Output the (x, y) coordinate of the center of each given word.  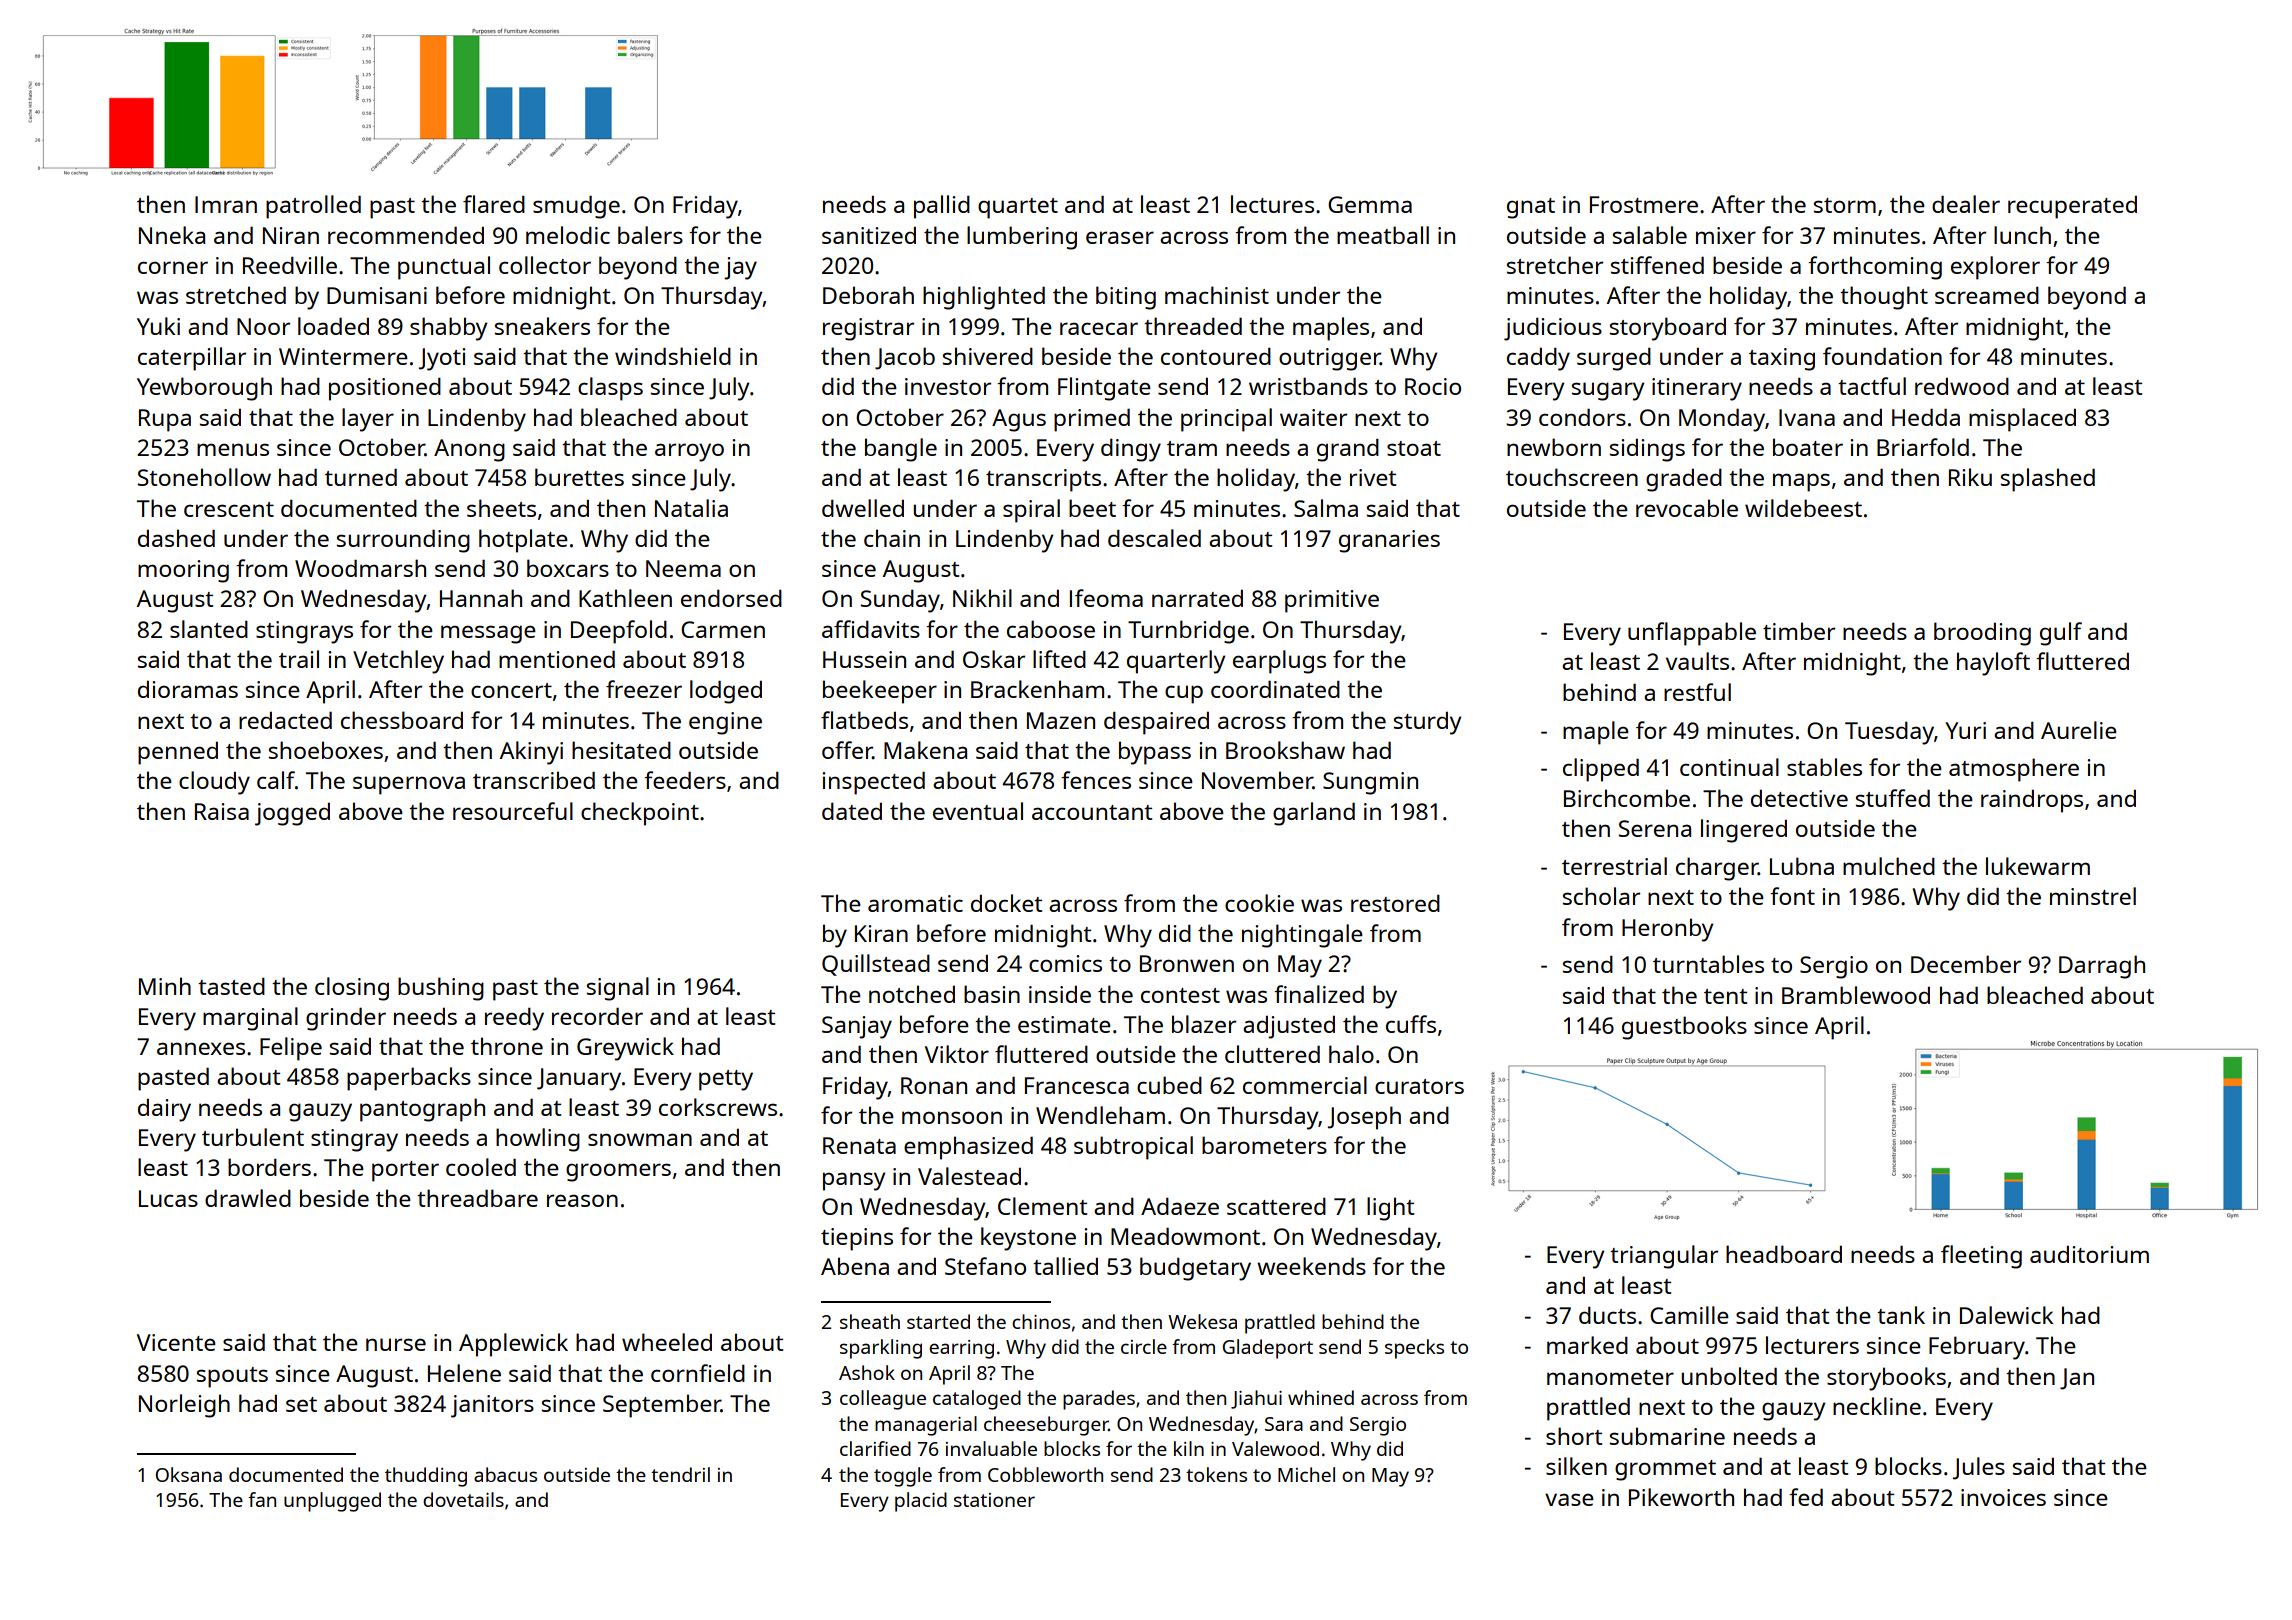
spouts (232, 1377)
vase (1569, 1499)
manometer (1610, 1377)
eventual (978, 811)
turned (361, 477)
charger (1717, 869)
